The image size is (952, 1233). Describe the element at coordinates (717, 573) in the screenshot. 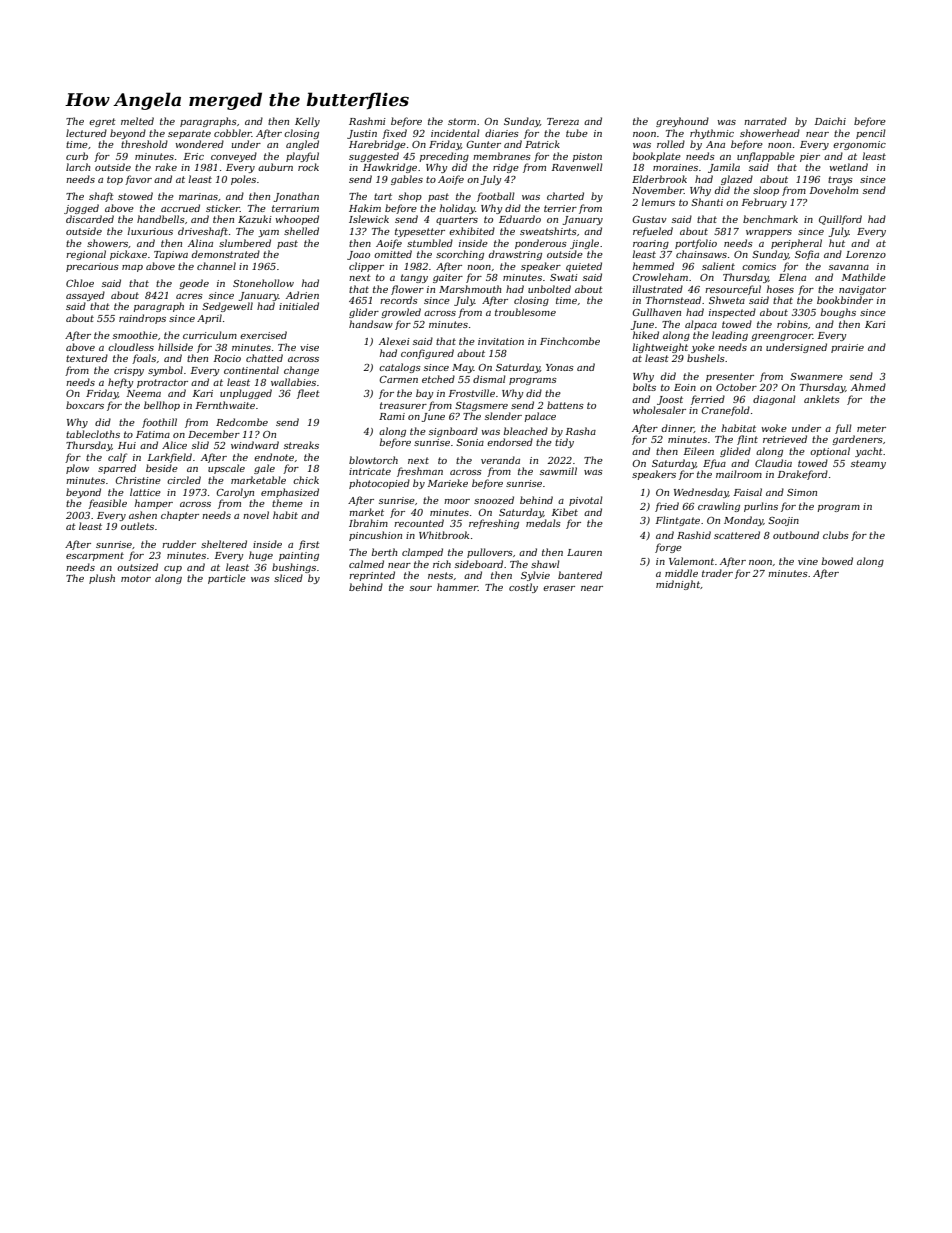

I see `trader` at that location.
